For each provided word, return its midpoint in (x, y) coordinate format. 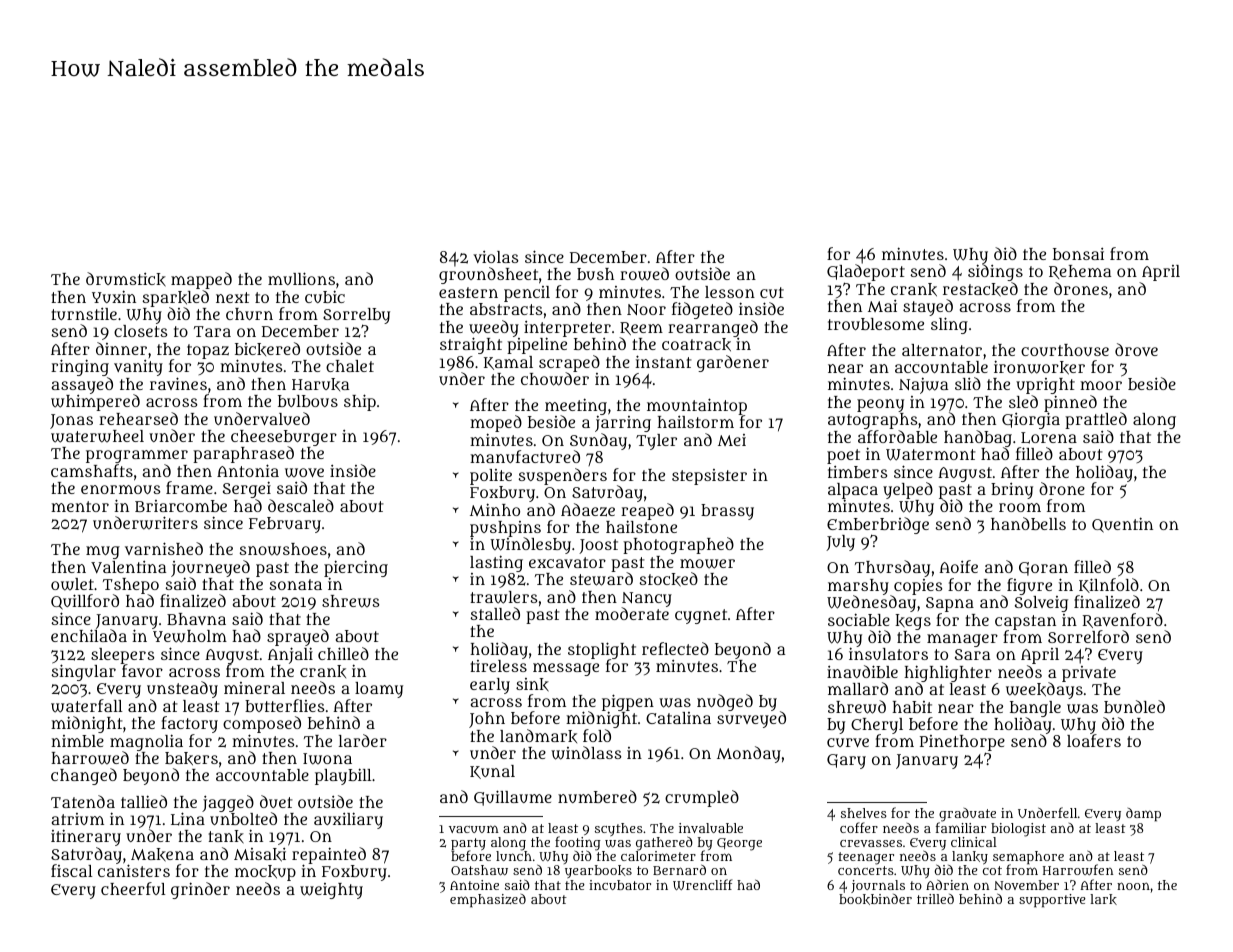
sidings (995, 273)
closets (140, 331)
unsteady (182, 689)
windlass (586, 753)
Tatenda (83, 801)
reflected (675, 648)
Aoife (958, 566)
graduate (967, 815)
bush (595, 274)
